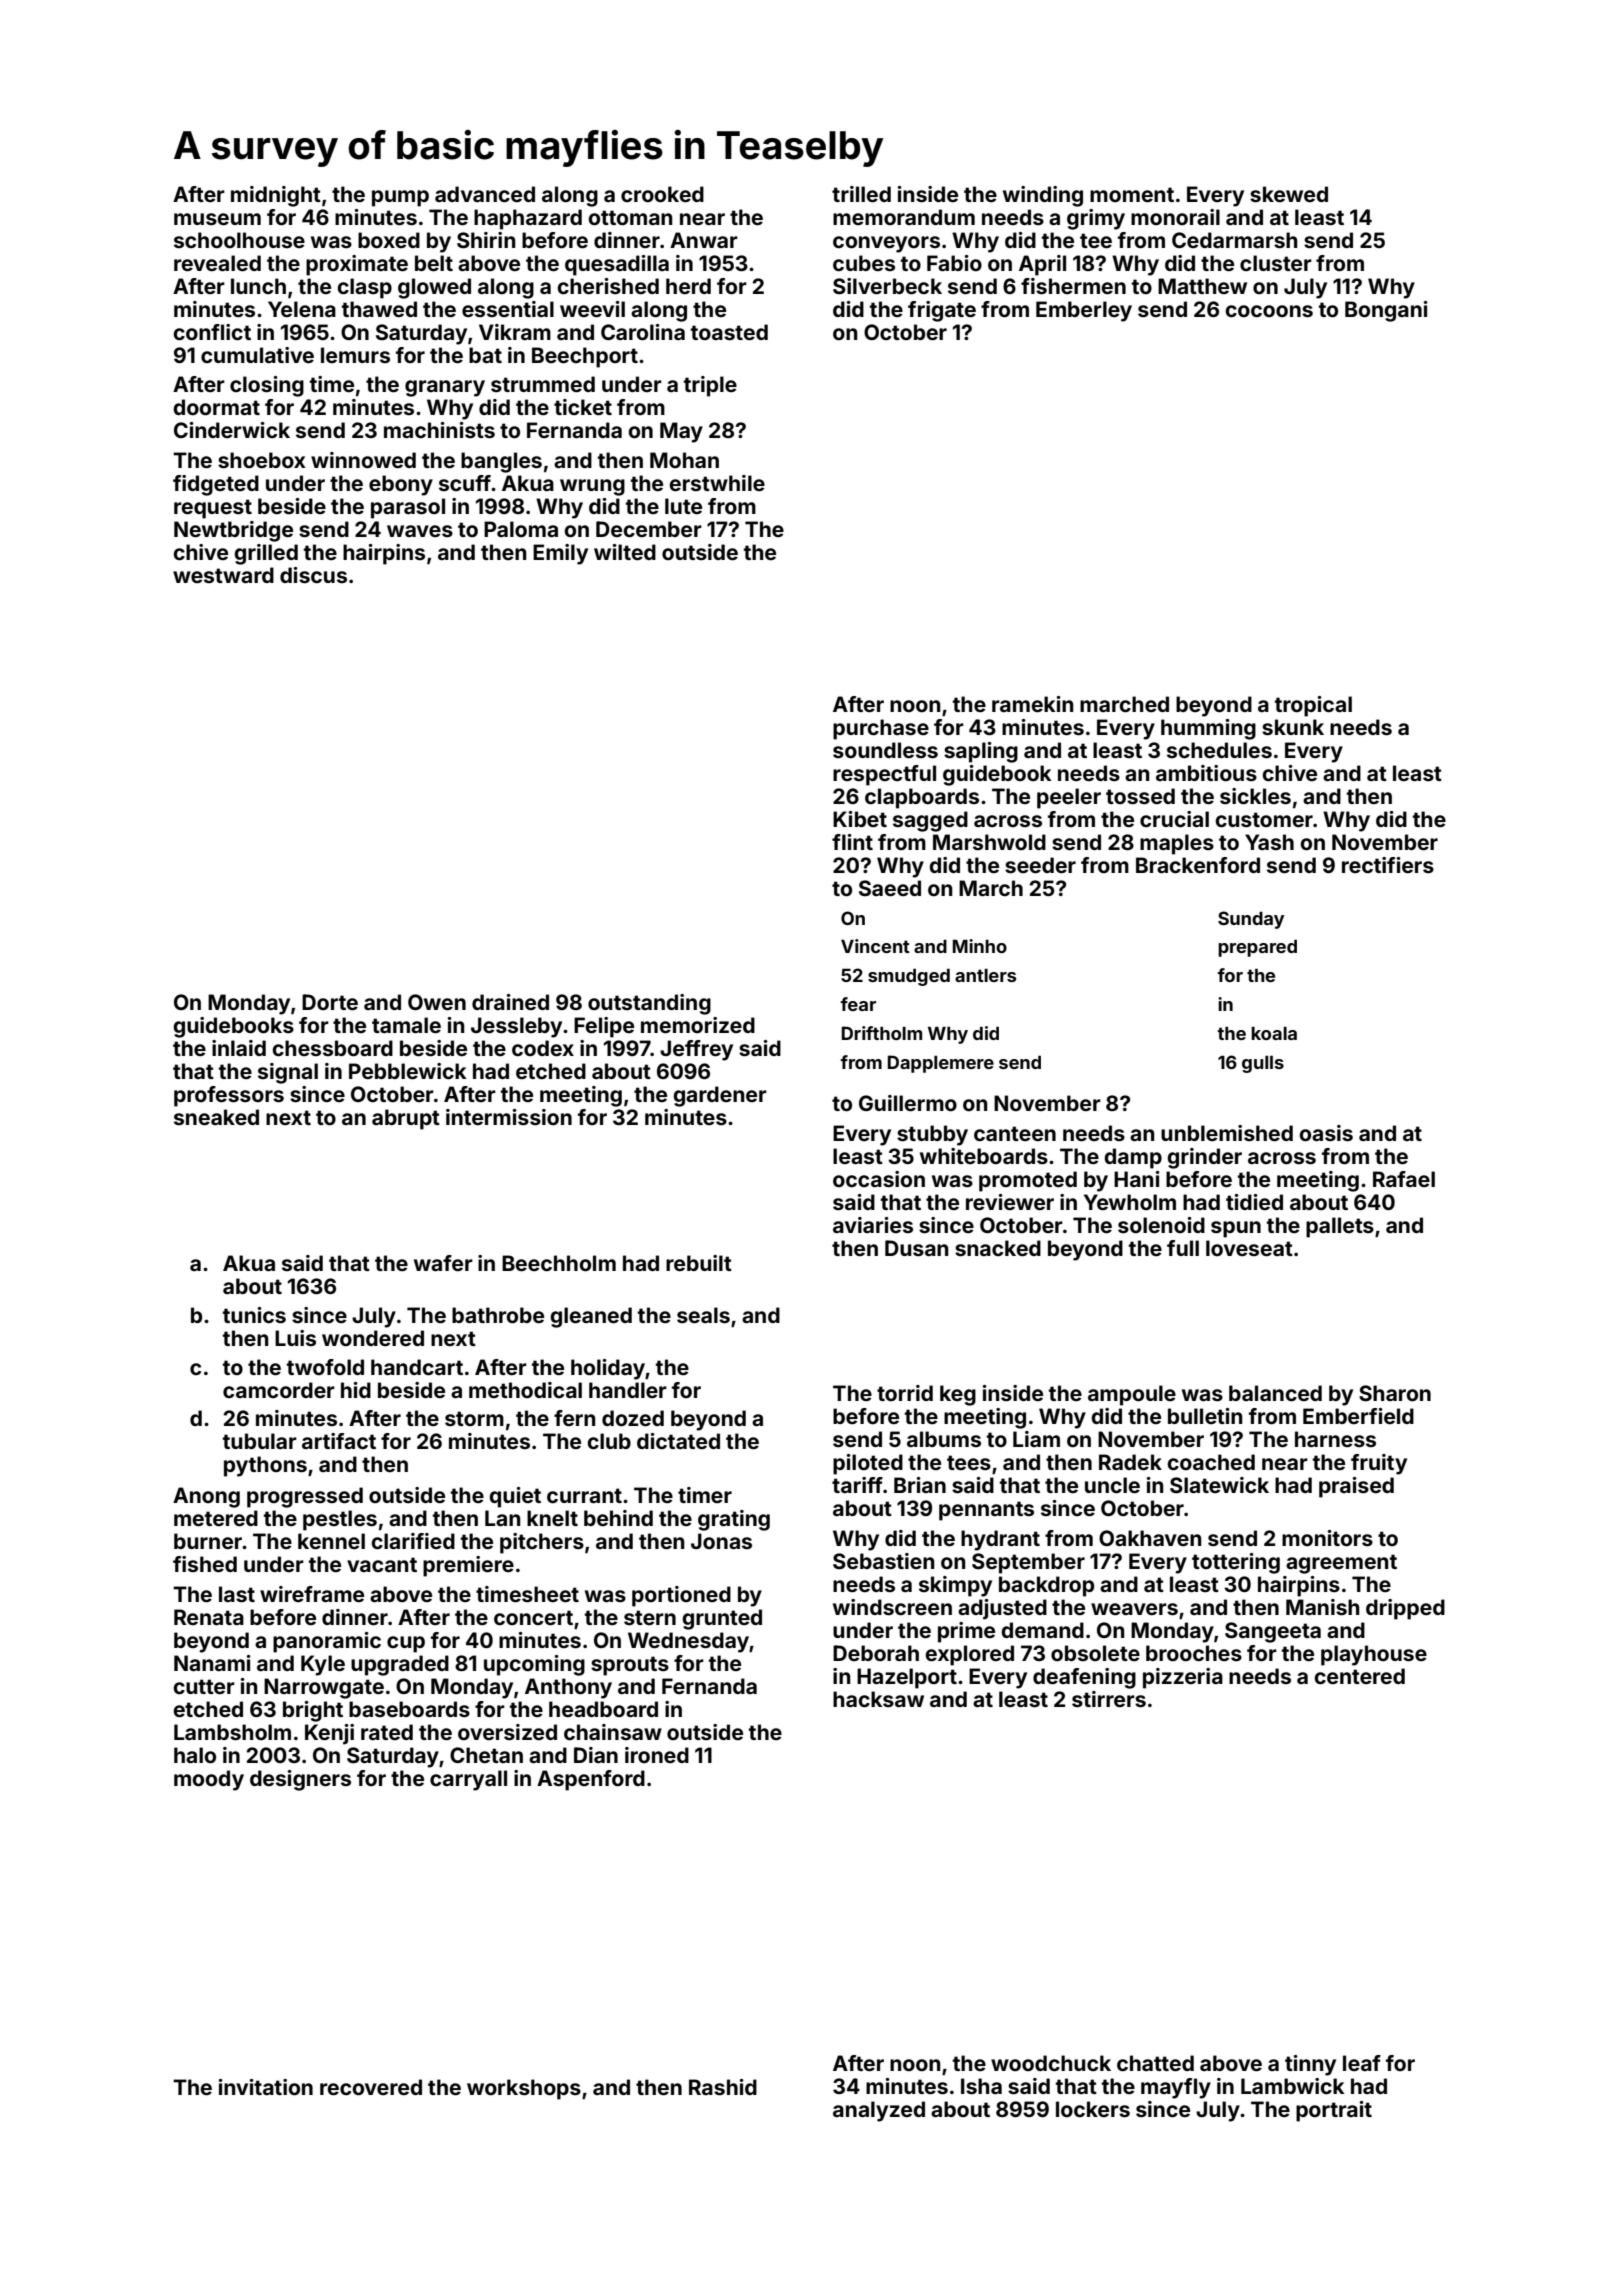 This image has height=2292, width=1620. I want to click on portioned, so click(681, 1596).
